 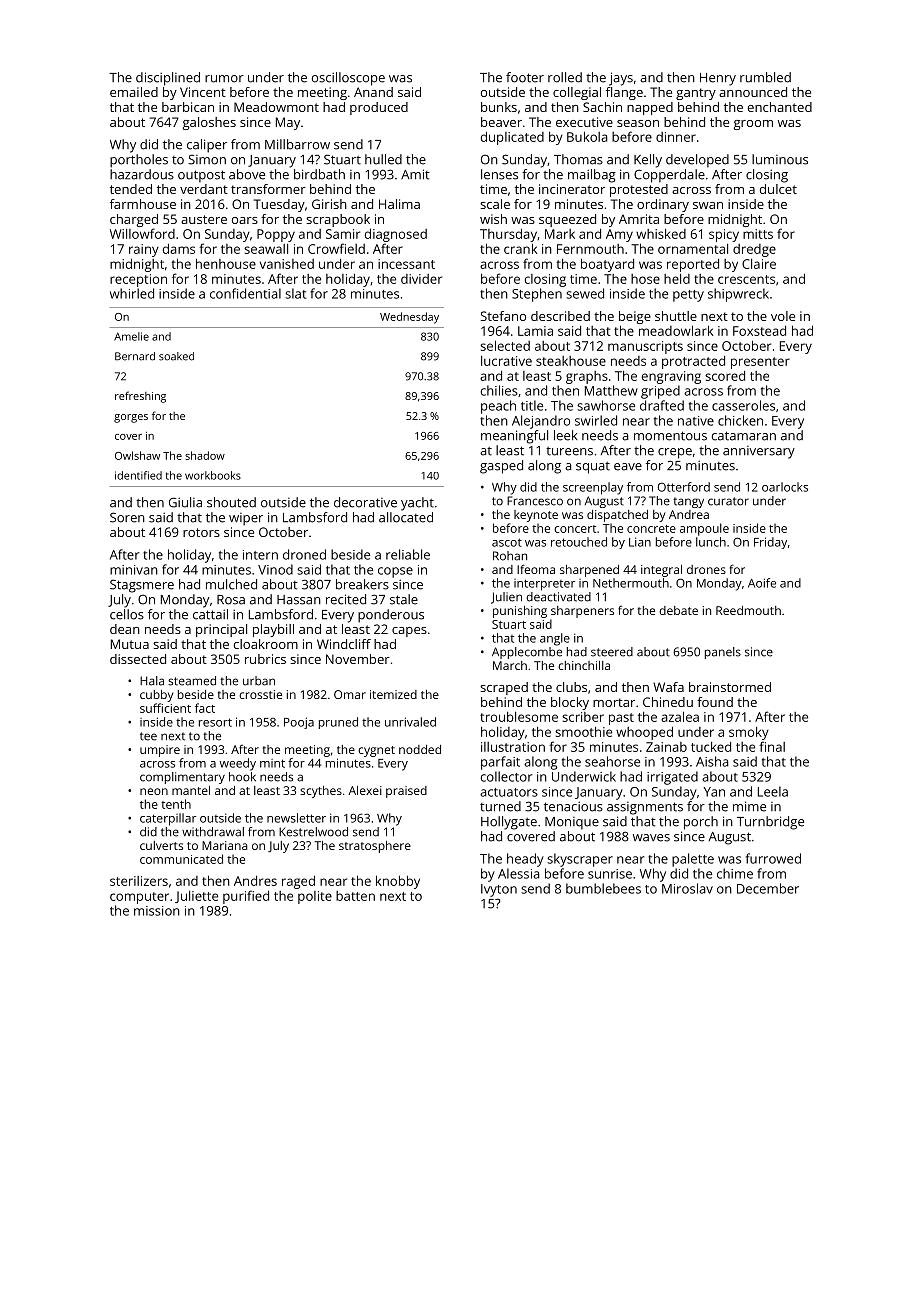 I want to click on smoky, so click(x=749, y=733).
